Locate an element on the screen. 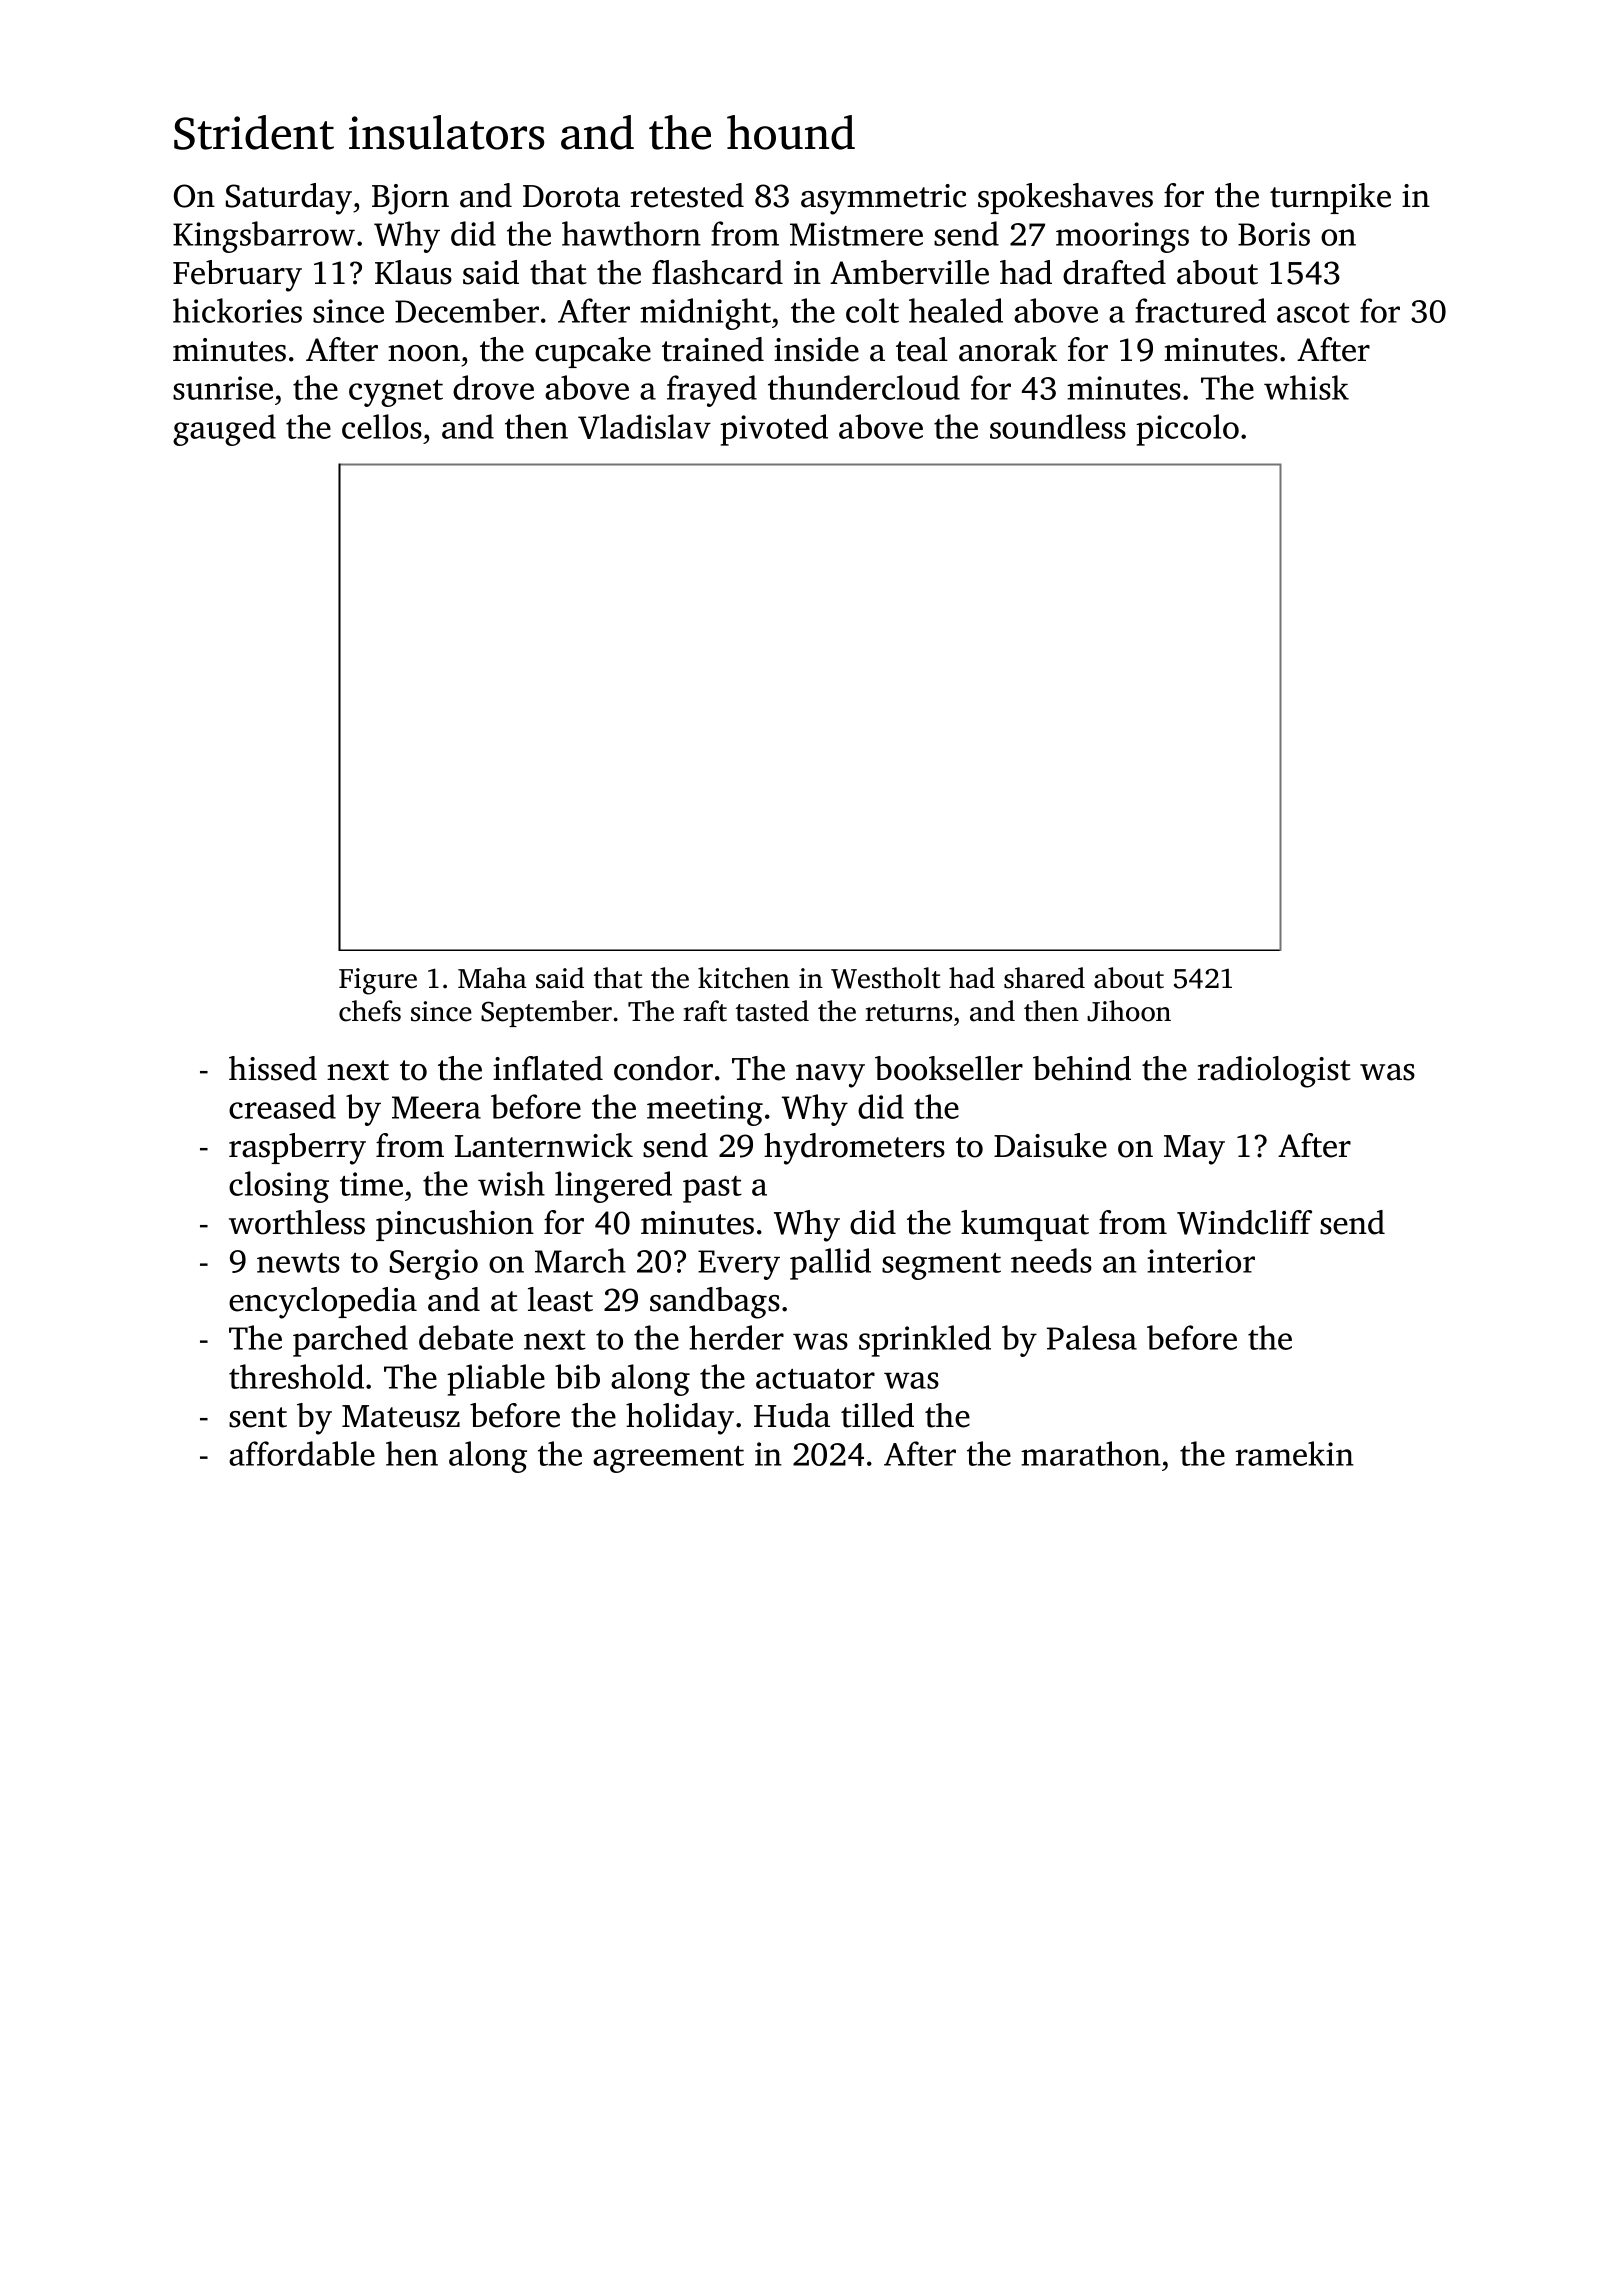  inside is located at coordinates (816, 349).
